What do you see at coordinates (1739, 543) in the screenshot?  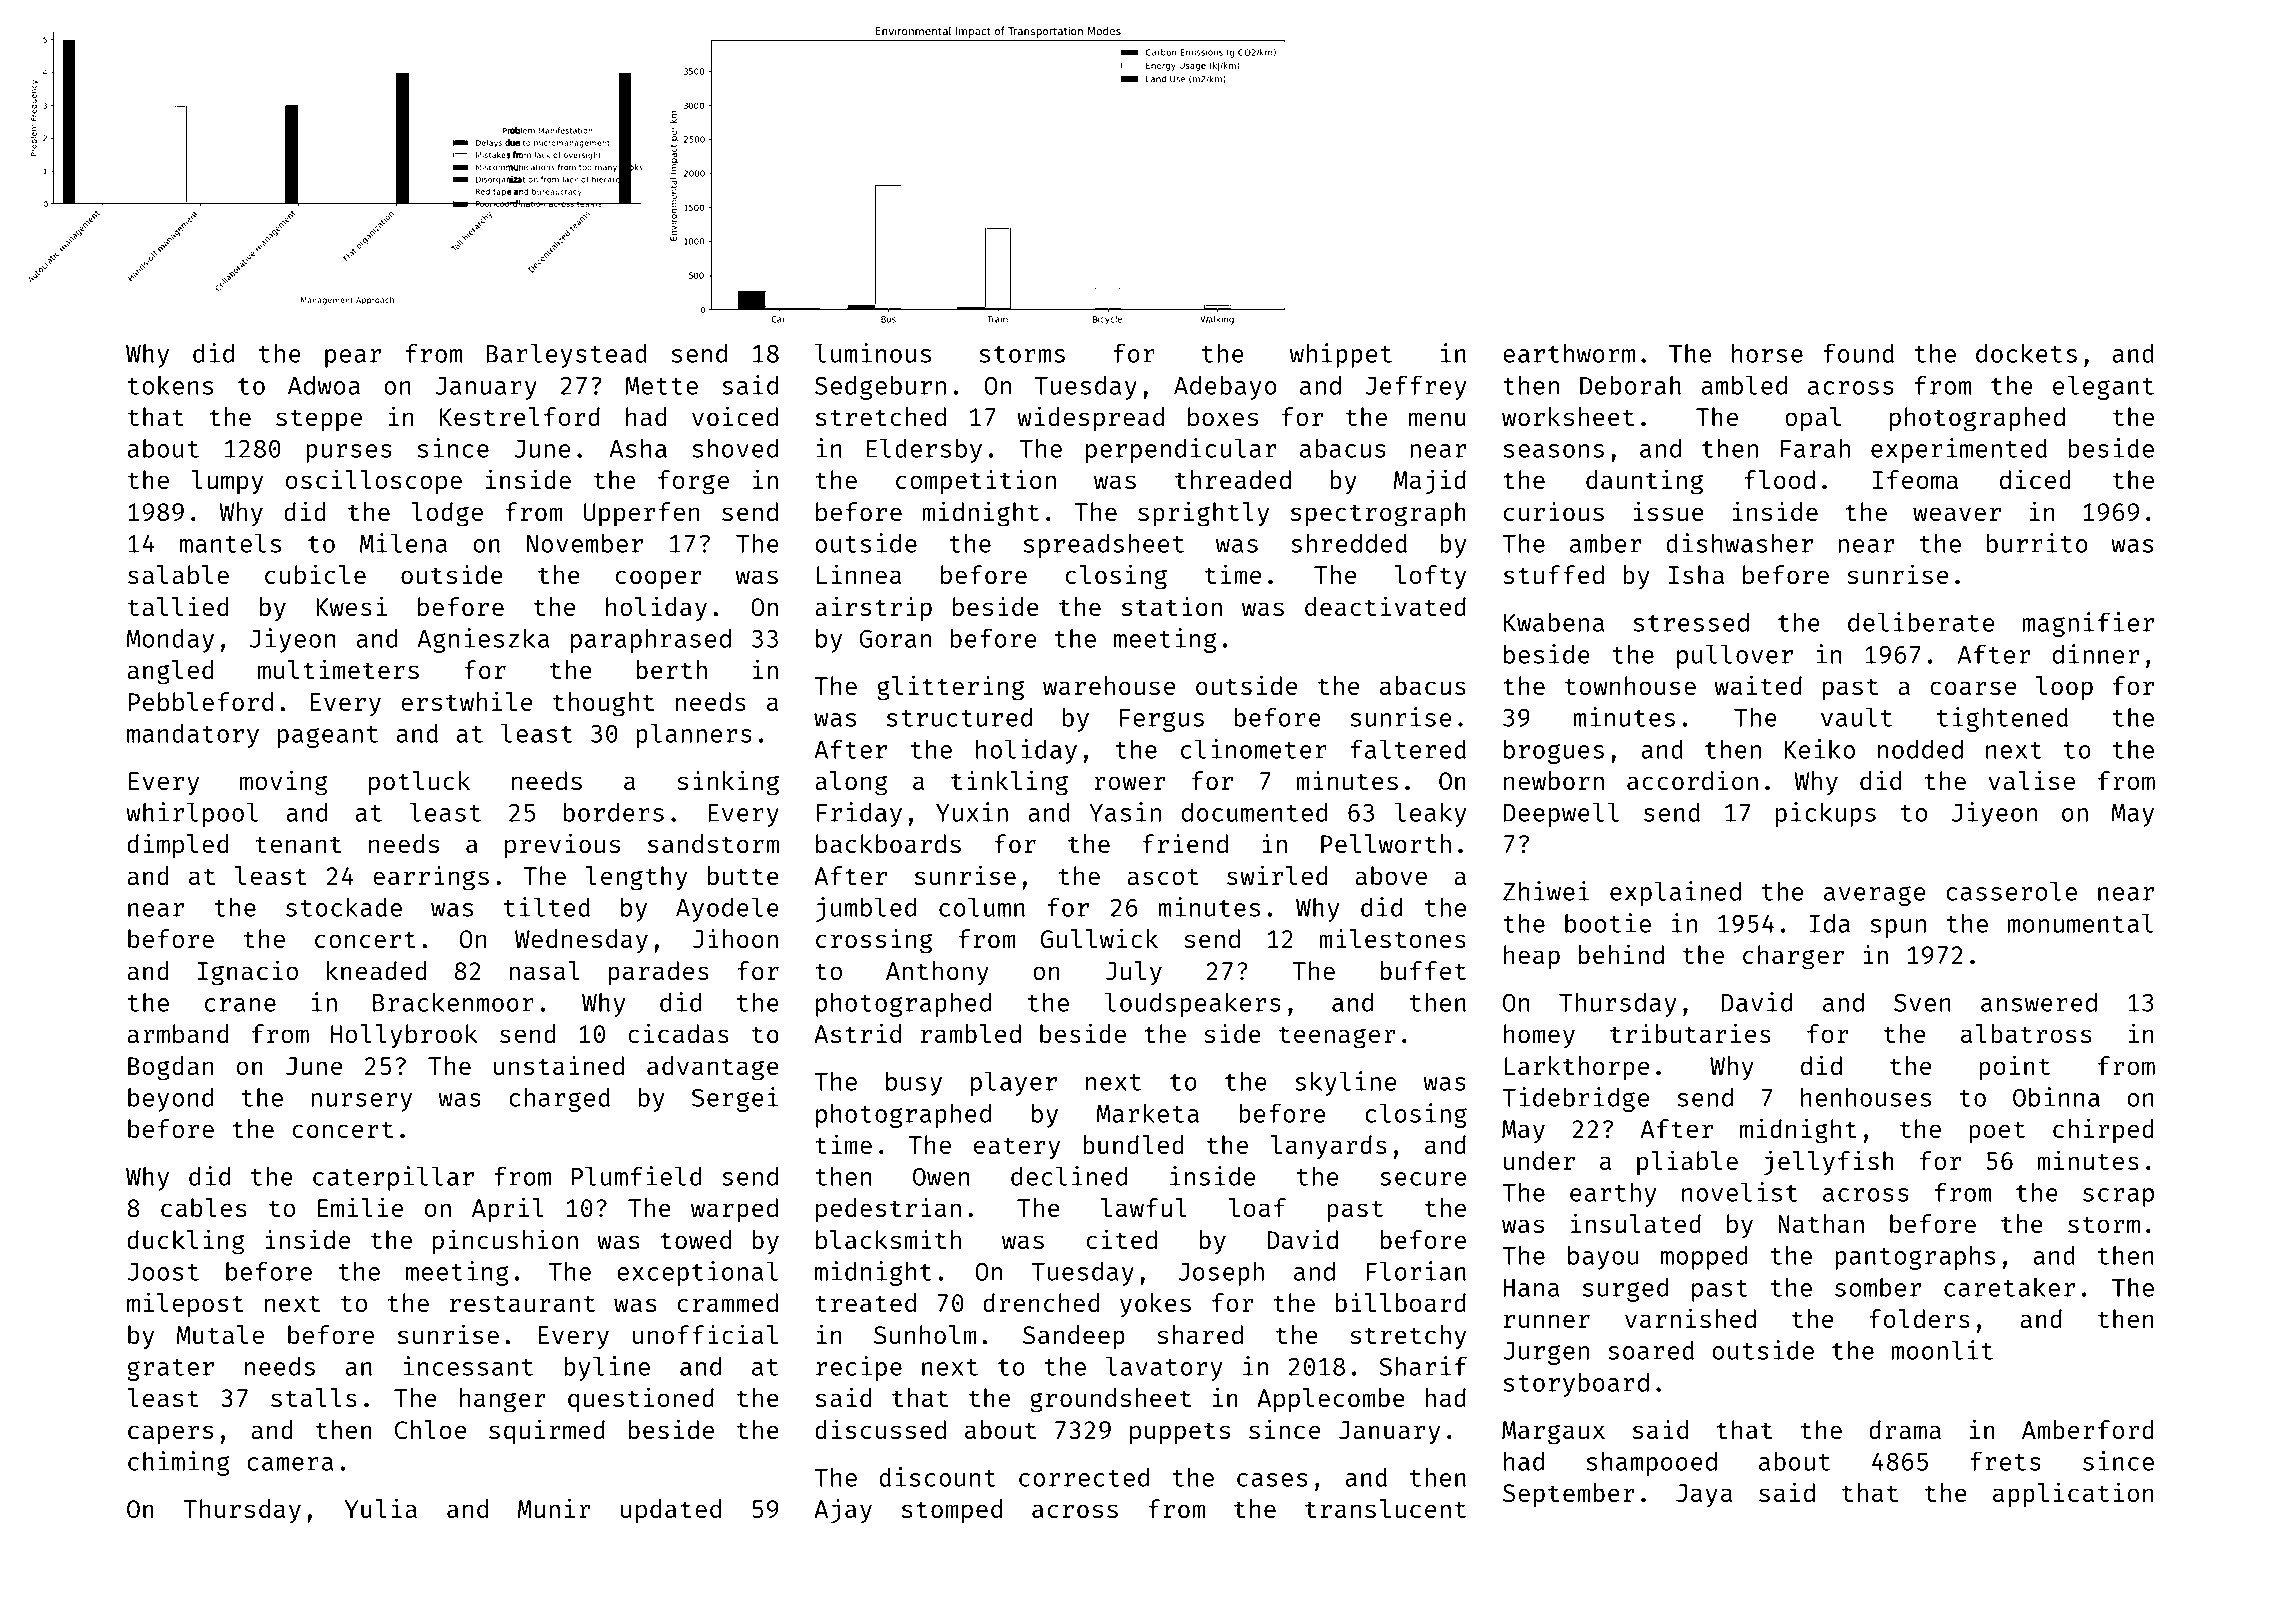 I see `dishwasher` at bounding box center [1739, 543].
